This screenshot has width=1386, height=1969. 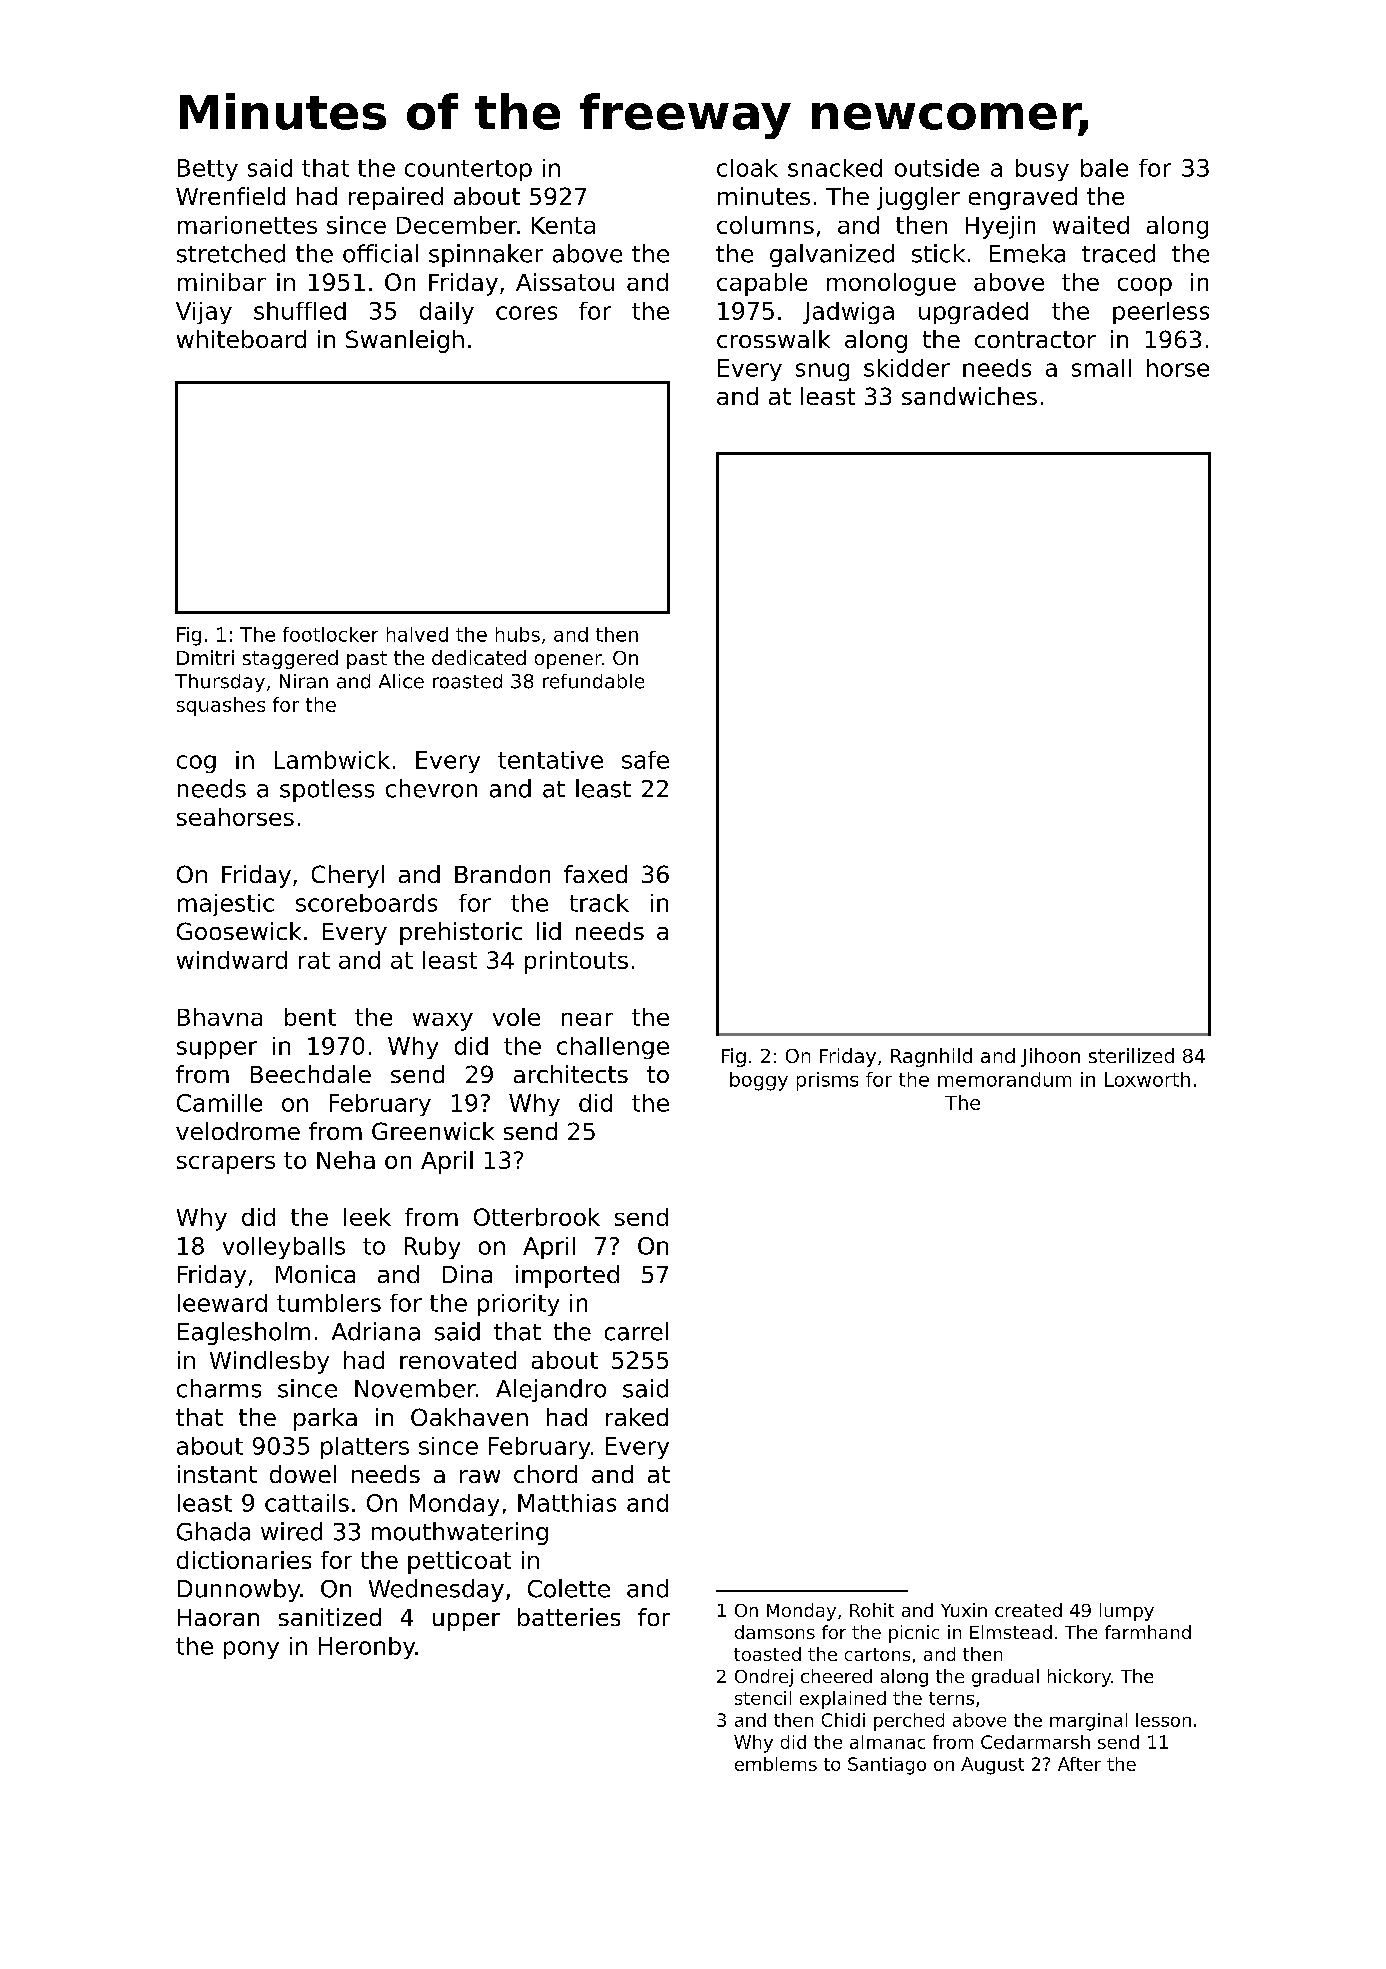 I want to click on lumpy, so click(x=1127, y=1612).
